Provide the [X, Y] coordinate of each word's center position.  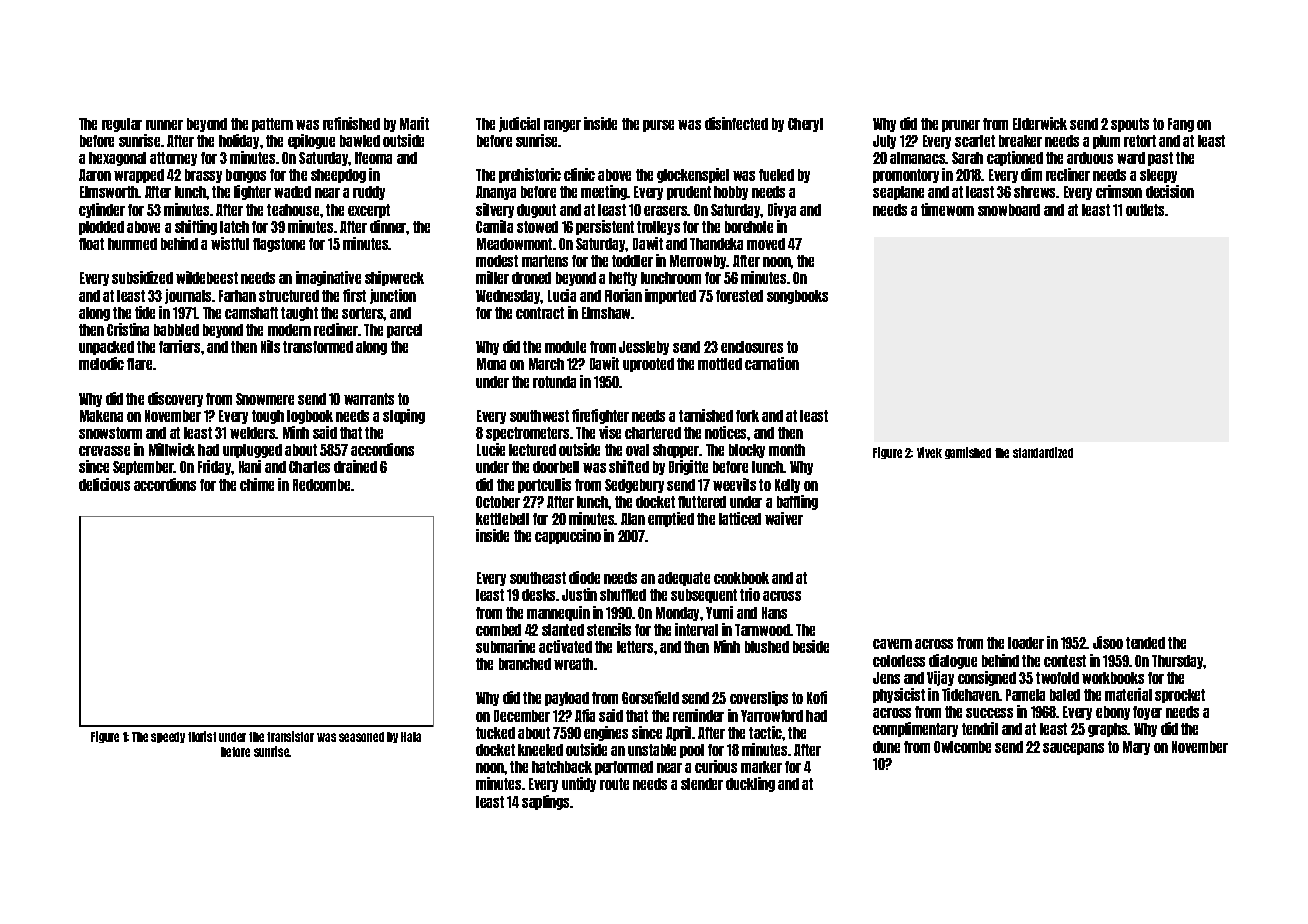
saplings [546, 802]
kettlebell [502, 519]
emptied [671, 519]
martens [545, 261]
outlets [1146, 210]
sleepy [1158, 176]
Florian [623, 295]
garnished [968, 453]
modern [289, 330]
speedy [168, 737]
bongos [246, 176]
